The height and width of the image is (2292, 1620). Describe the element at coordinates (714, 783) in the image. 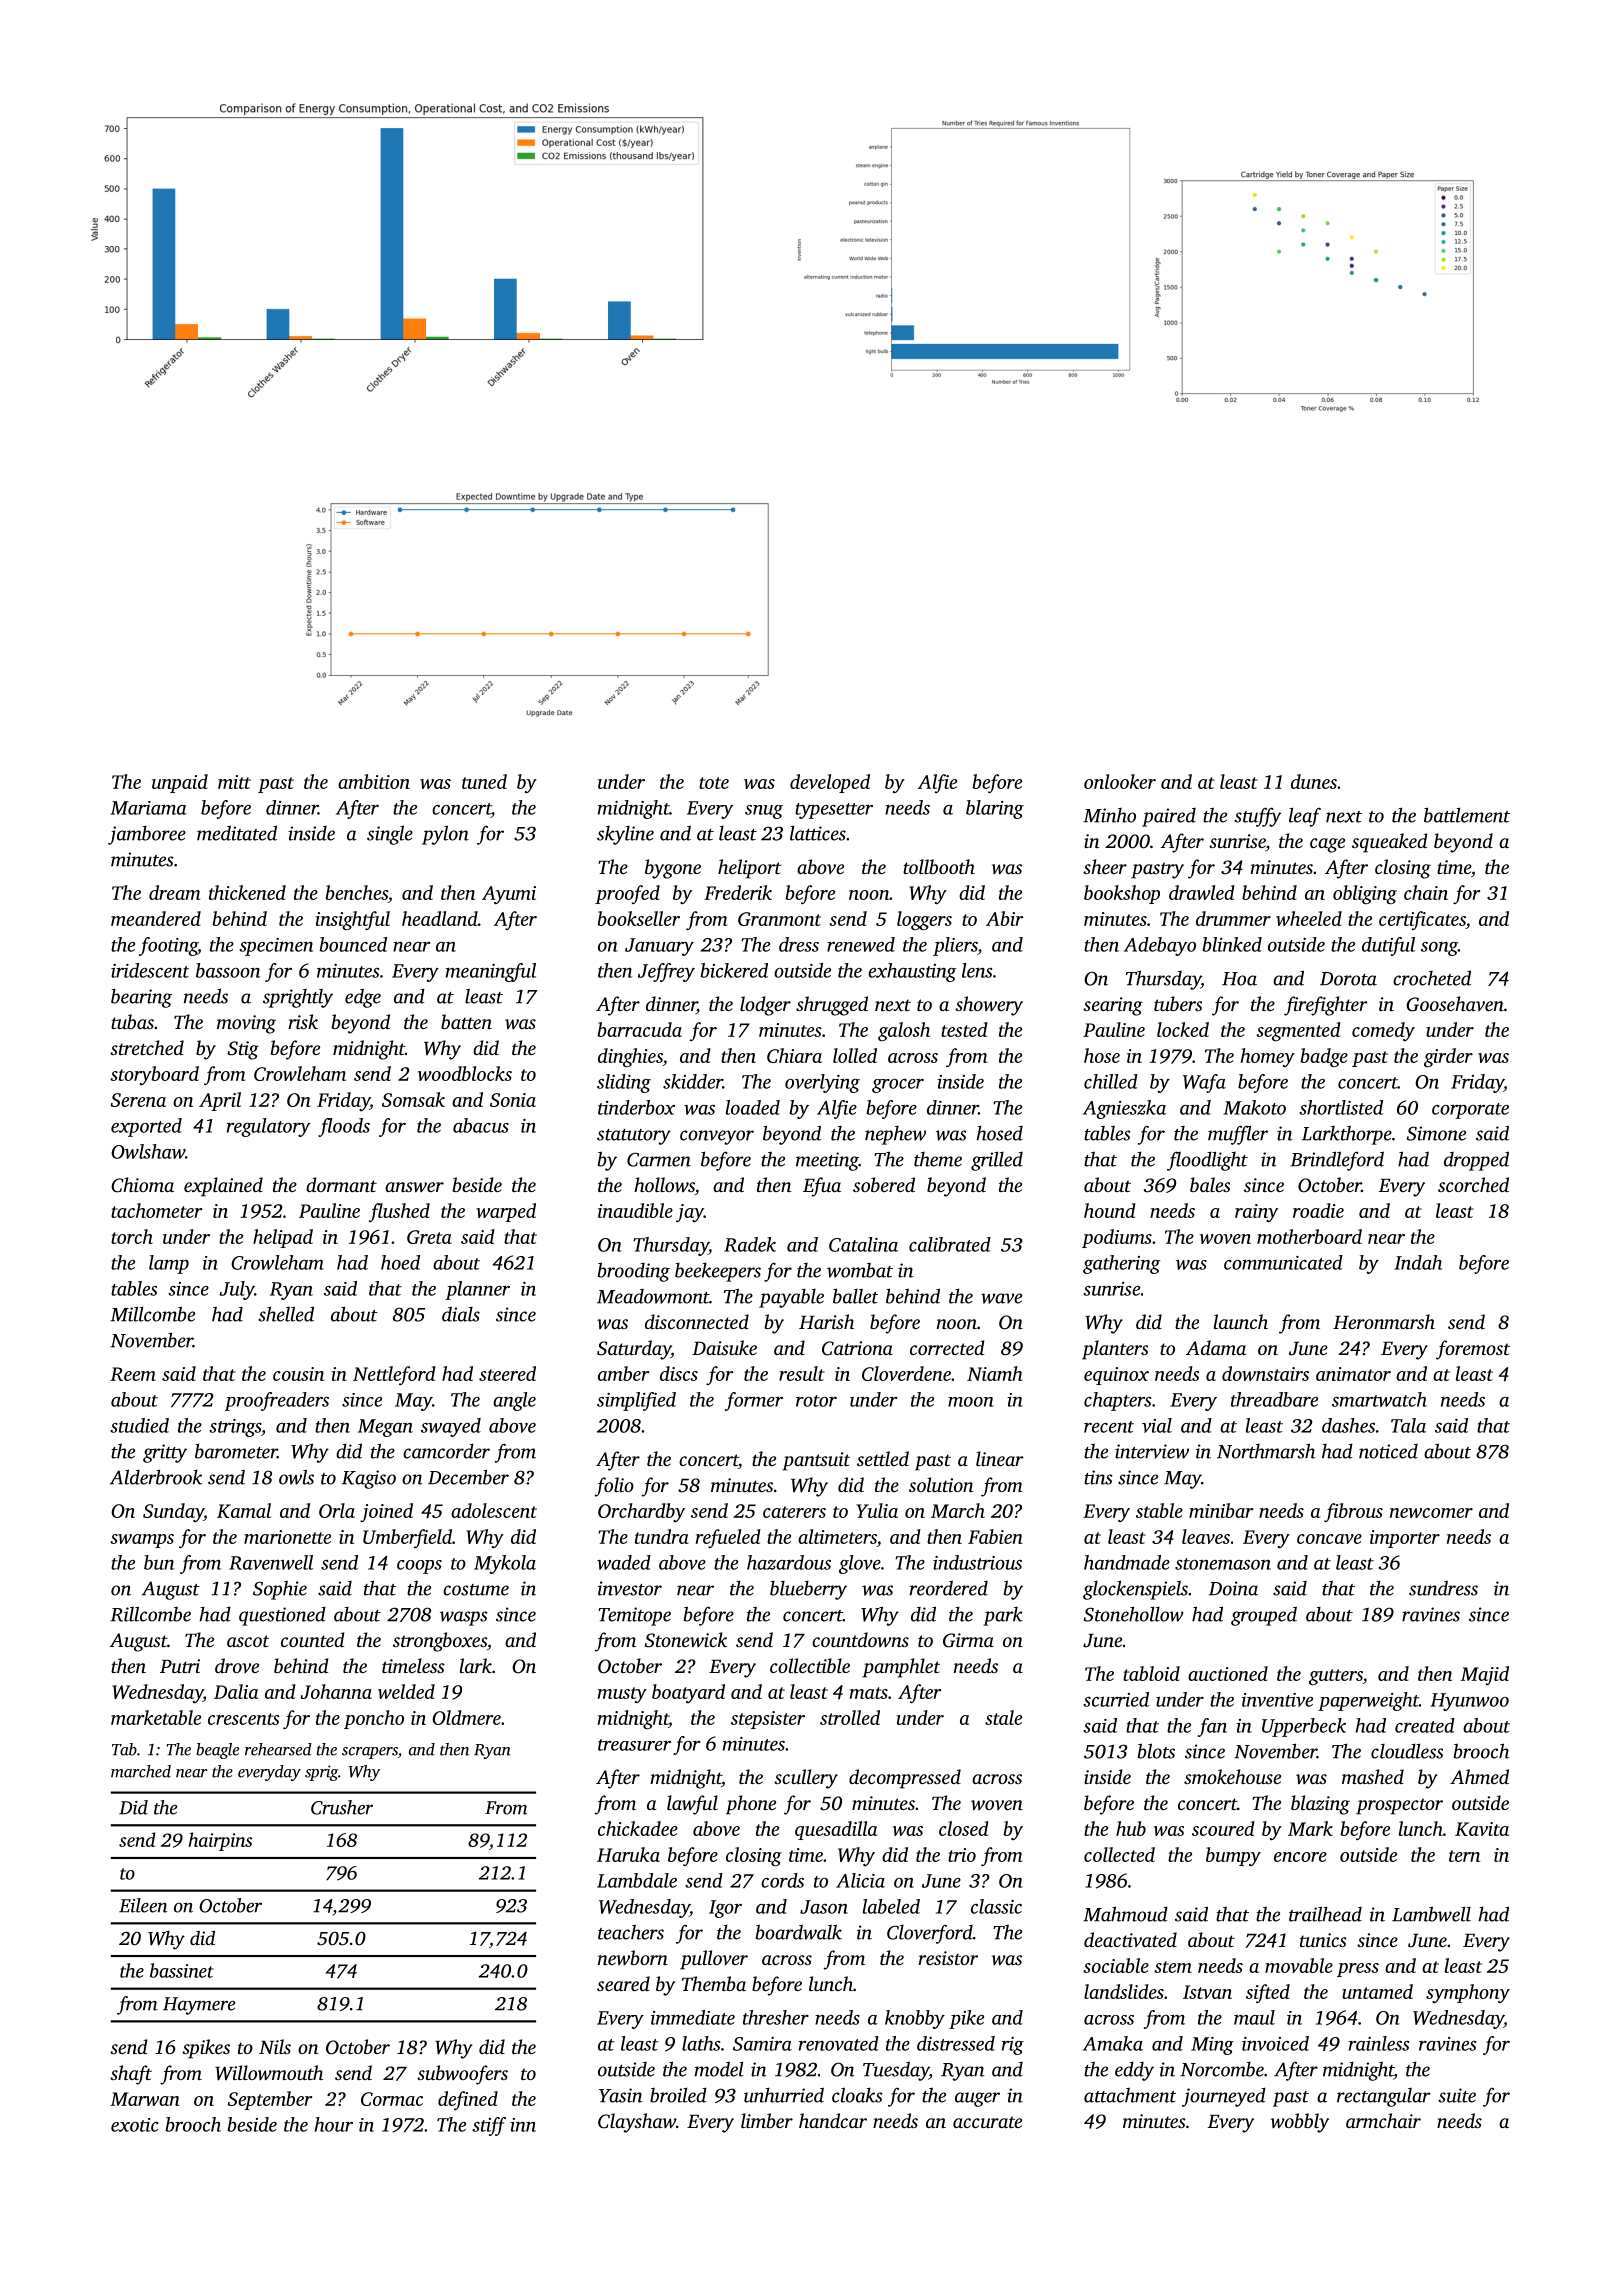

I see `tote` at that location.
